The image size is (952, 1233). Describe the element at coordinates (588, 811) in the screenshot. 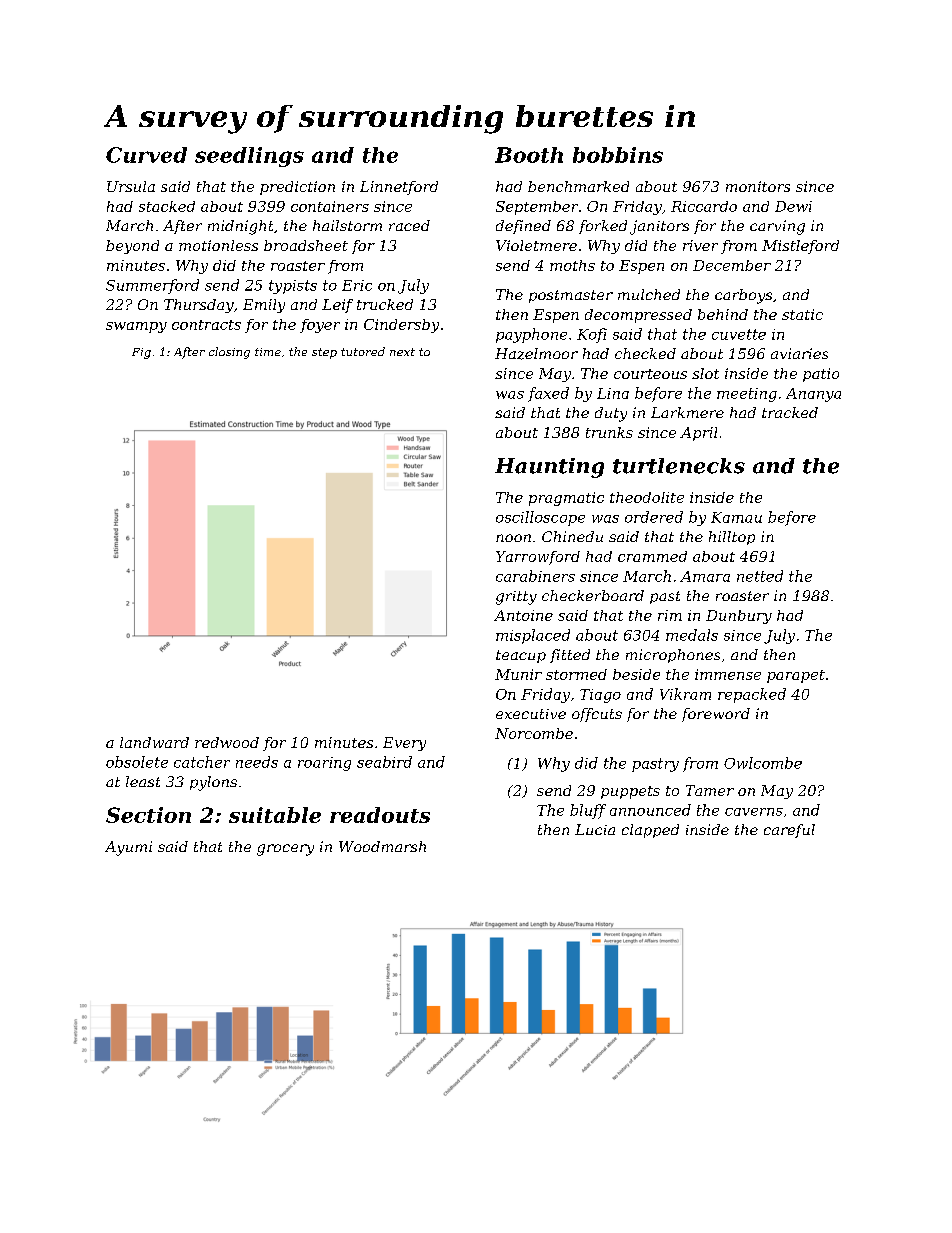

I see `bluff` at that location.
